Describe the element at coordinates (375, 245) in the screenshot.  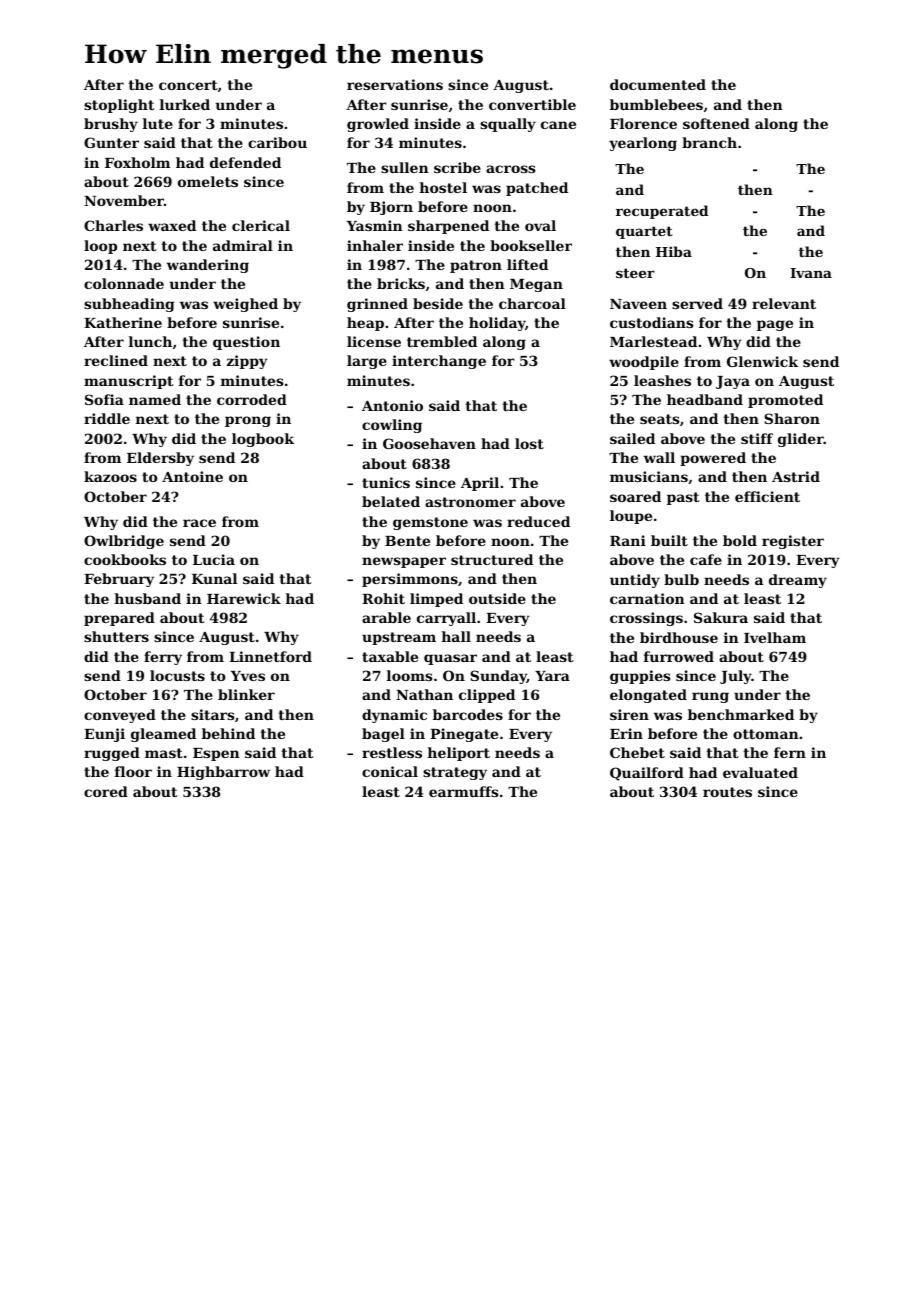
I see `inhaler` at that location.
